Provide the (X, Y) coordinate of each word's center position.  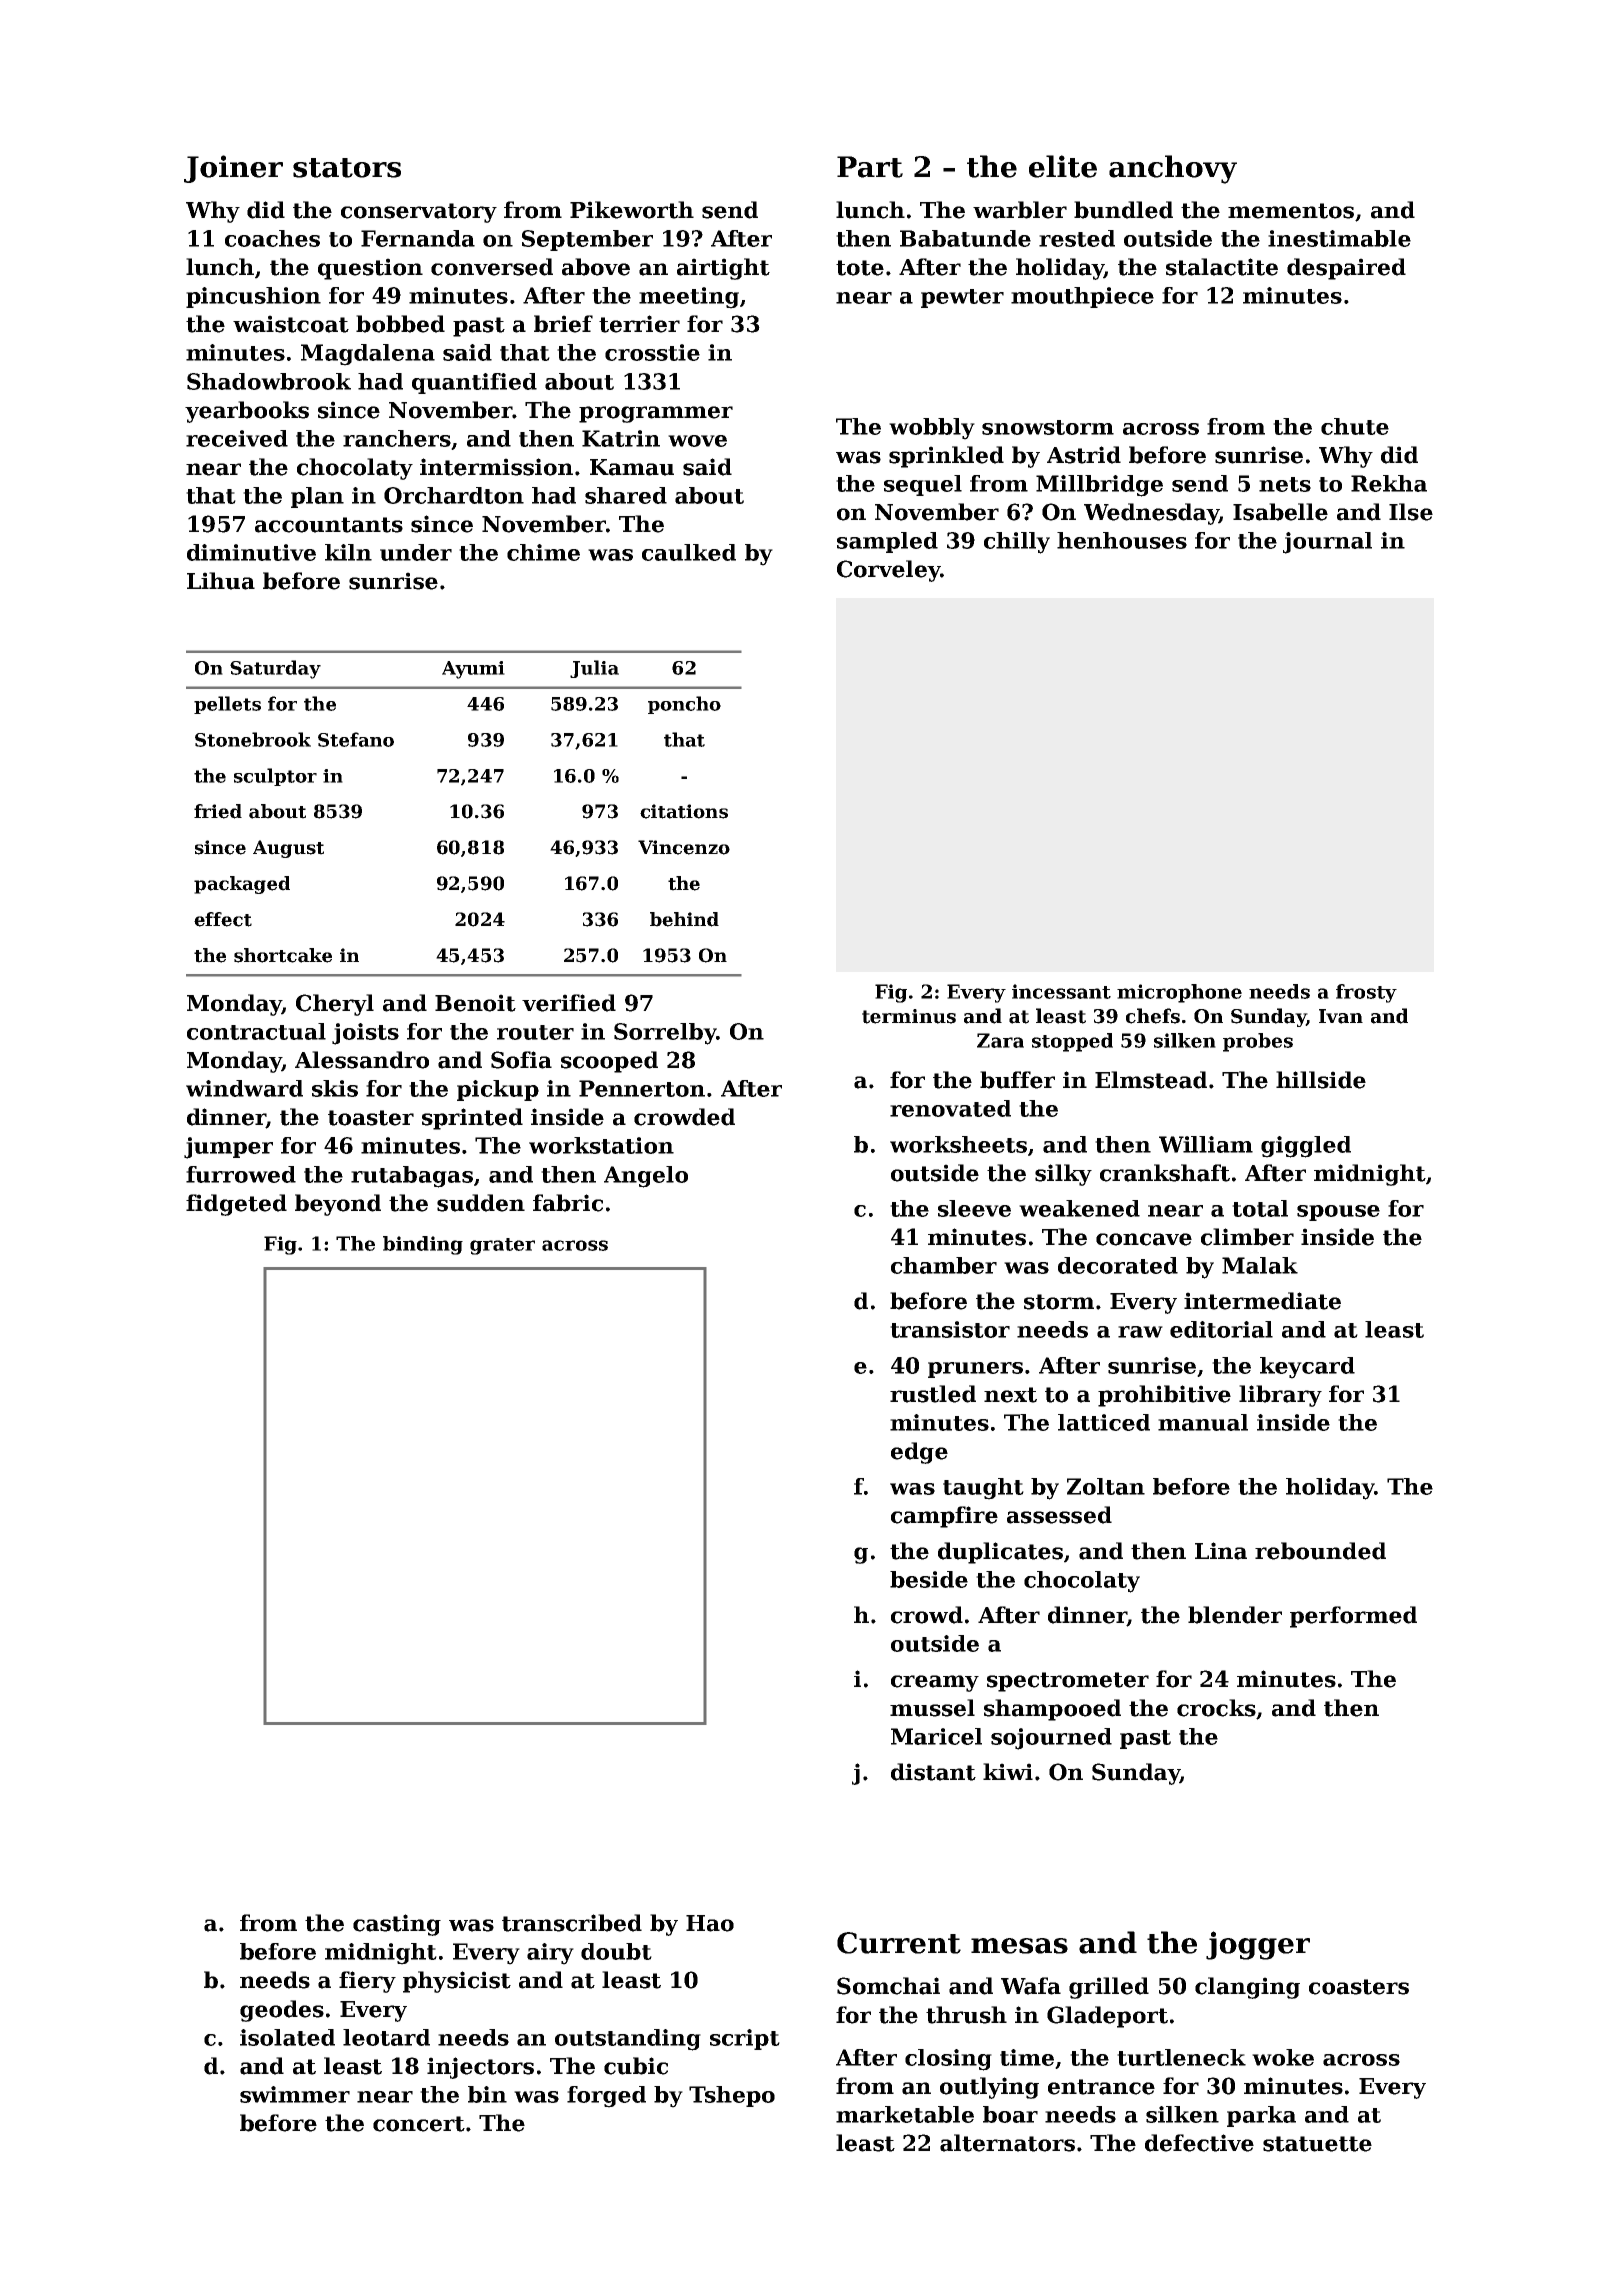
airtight (723, 269)
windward (244, 1088)
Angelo (646, 1177)
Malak (1260, 1265)
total (1260, 1208)
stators (347, 168)
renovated (950, 1108)
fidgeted (236, 1205)
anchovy (1173, 169)
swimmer (295, 2094)
